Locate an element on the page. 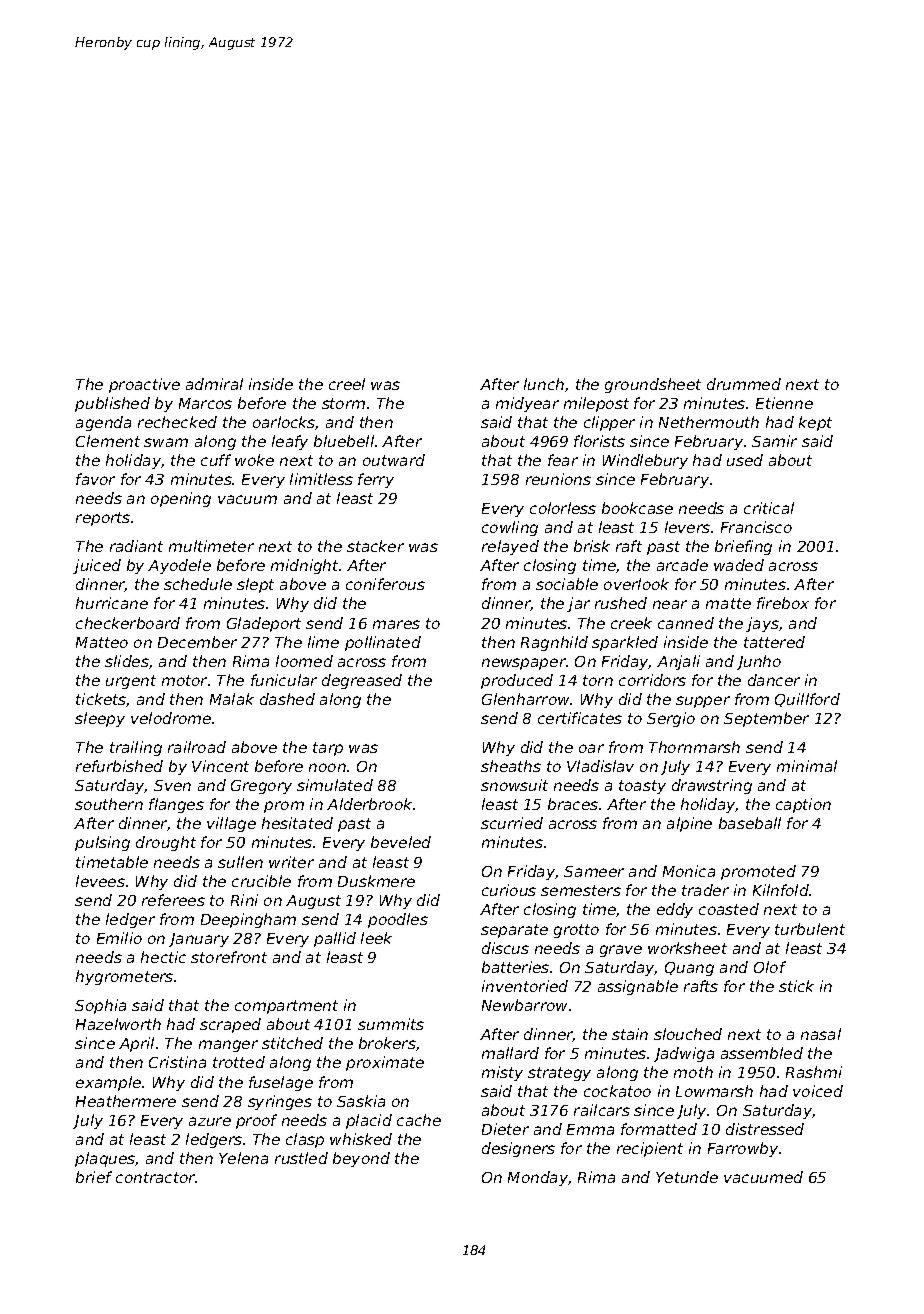  storm is located at coordinates (343, 403).
